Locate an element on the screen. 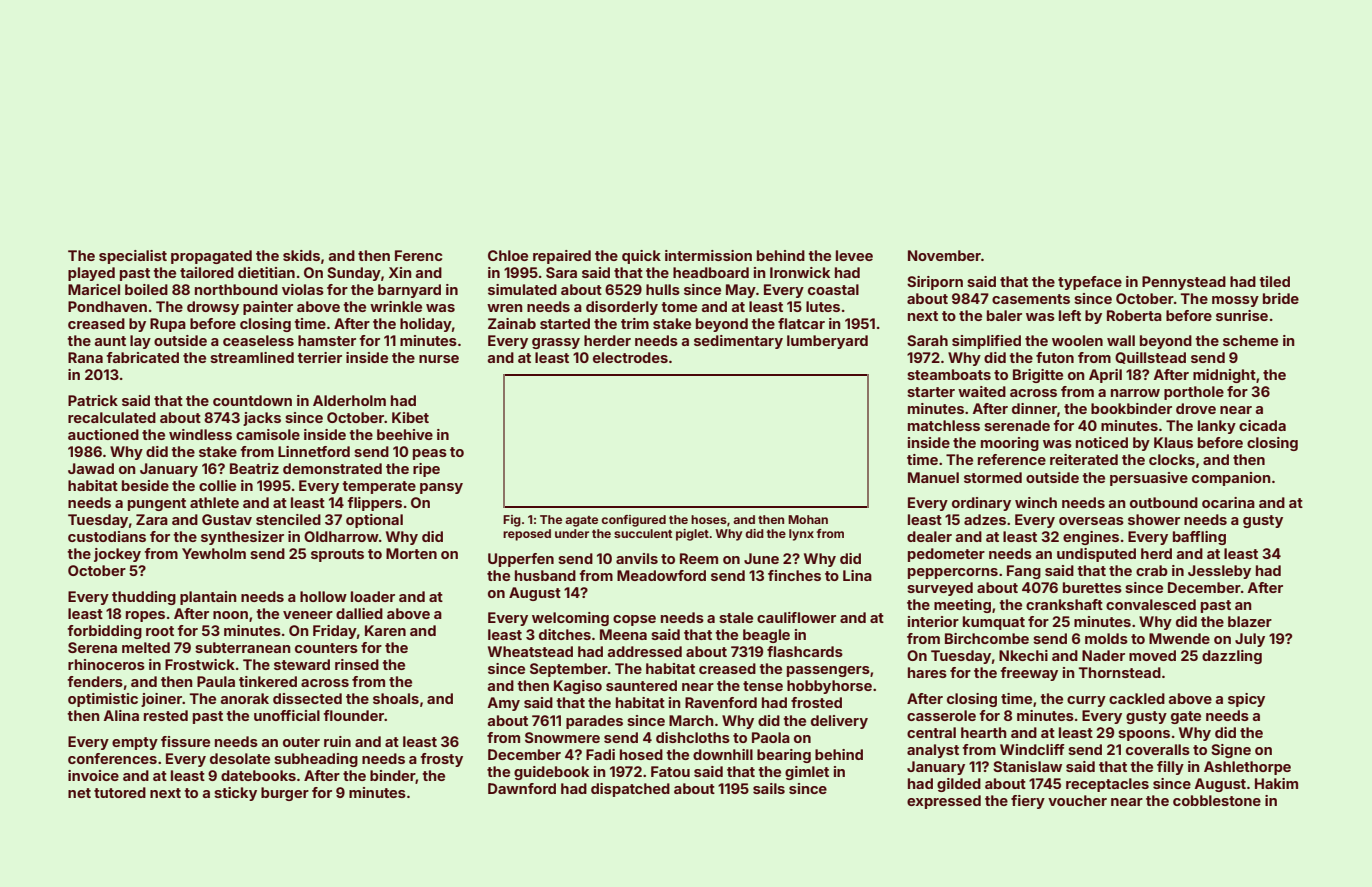 Image resolution: width=1372 pixels, height=887 pixels. clocks is located at coordinates (1172, 459).
